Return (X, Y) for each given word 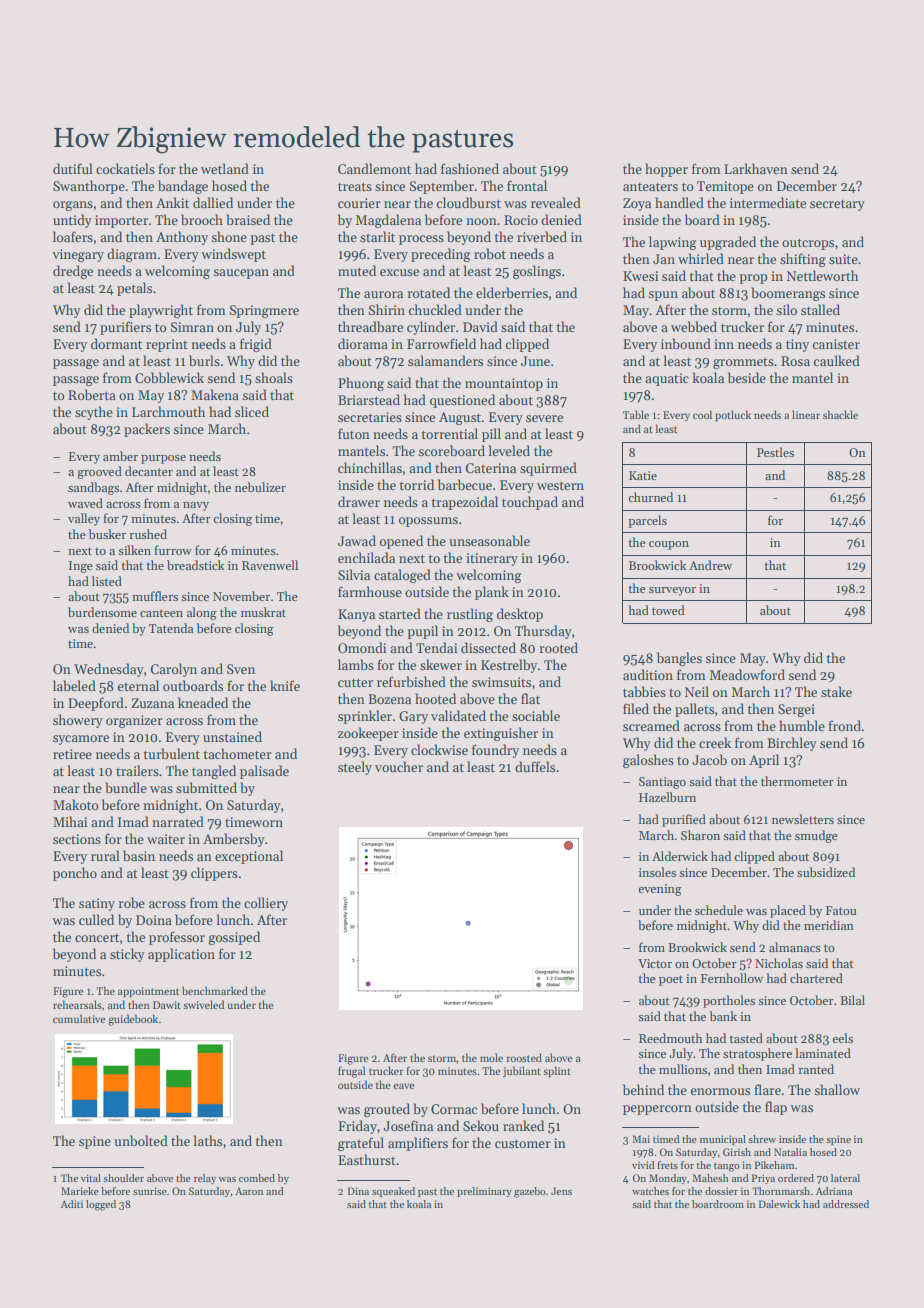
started (400, 613)
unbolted (141, 1140)
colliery (266, 904)
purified (684, 820)
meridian (829, 925)
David (480, 326)
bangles (679, 659)
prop (753, 279)
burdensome (102, 612)
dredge (73, 272)
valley (84, 519)
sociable (536, 715)
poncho (75, 874)
